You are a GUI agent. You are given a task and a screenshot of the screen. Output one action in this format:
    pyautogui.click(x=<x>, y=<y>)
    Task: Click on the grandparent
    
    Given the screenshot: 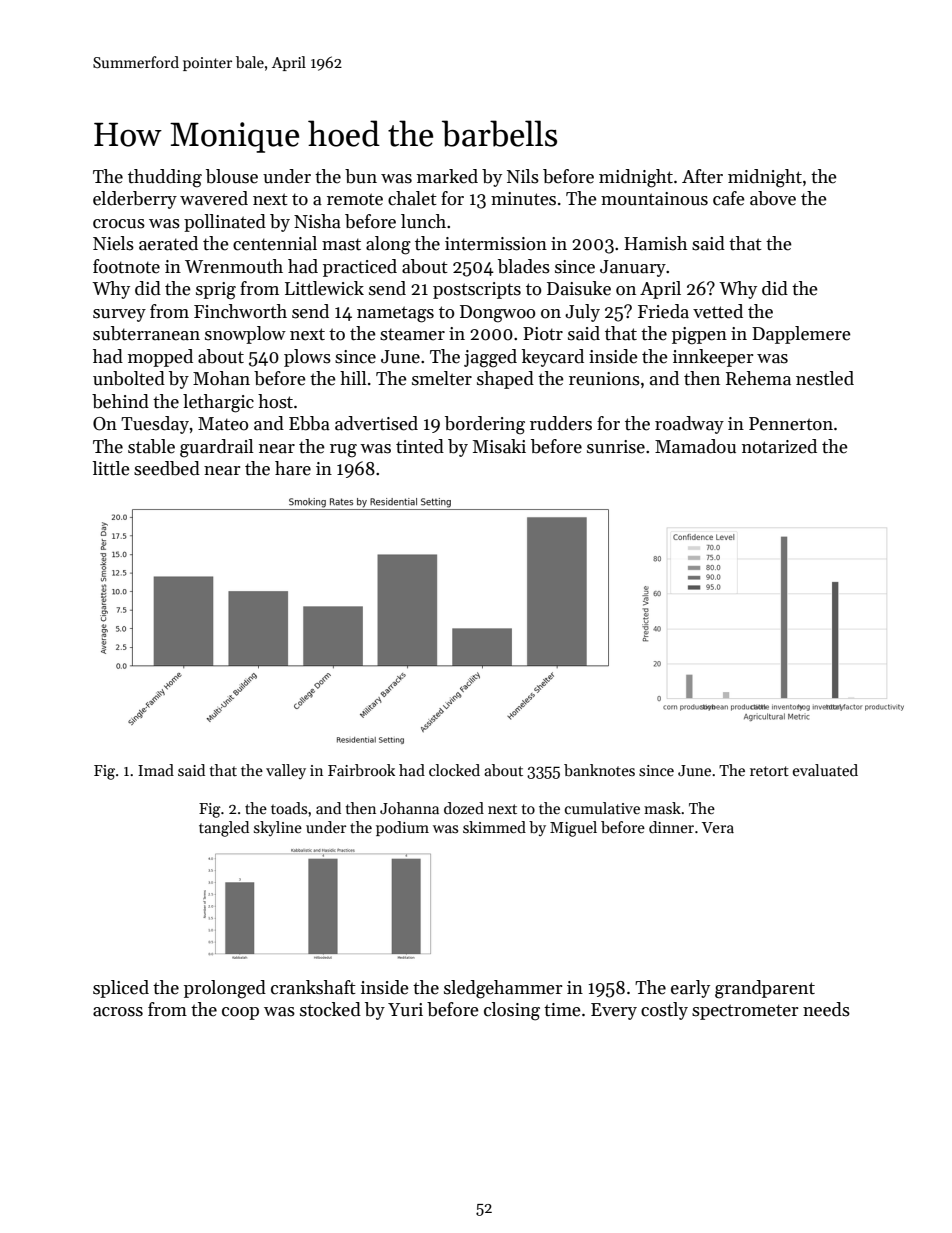 What is the action you would take?
    pyautogui.click(x=765, y=989)
